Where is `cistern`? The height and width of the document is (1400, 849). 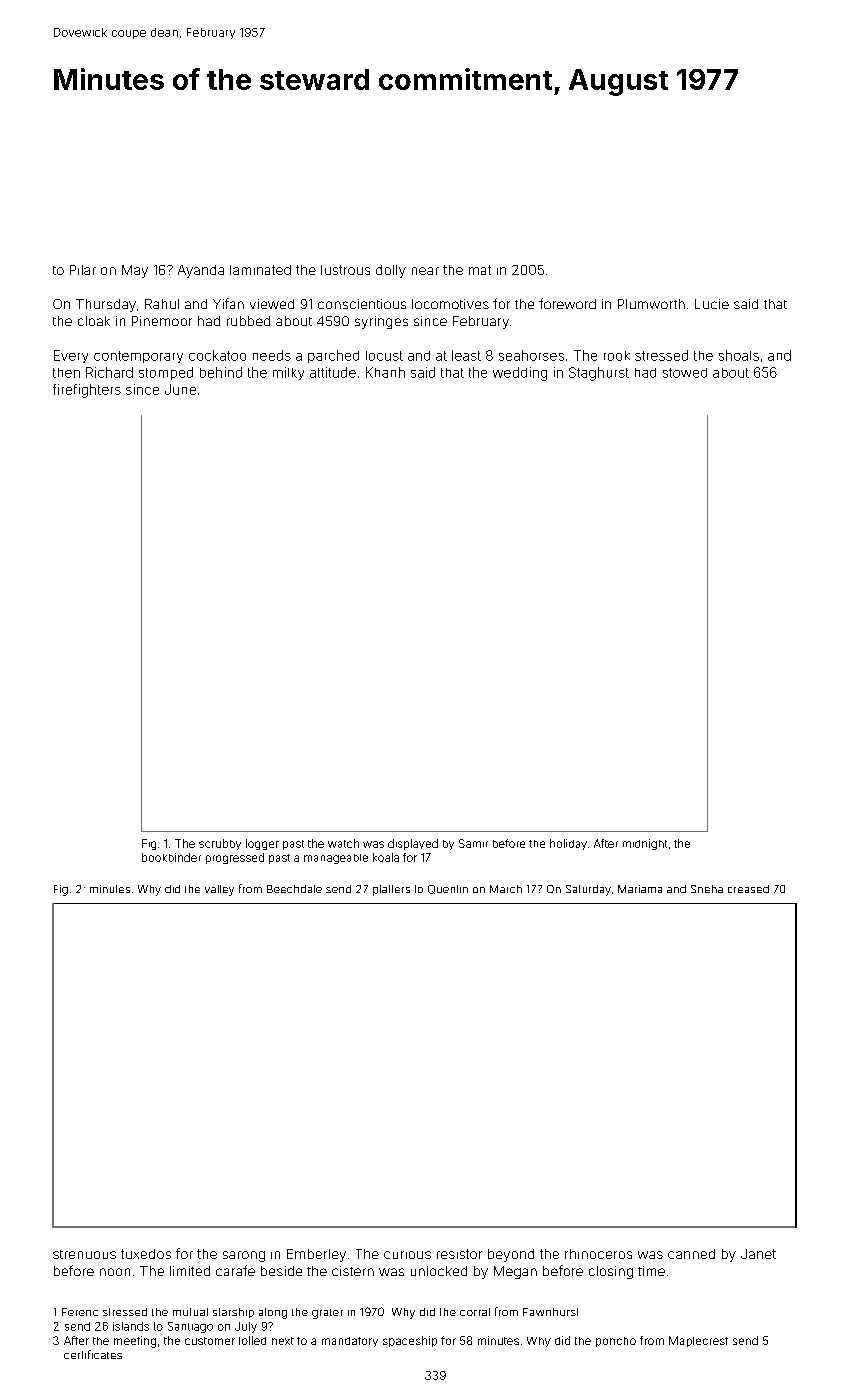 cistern is located at coordinates (353, 1271).
